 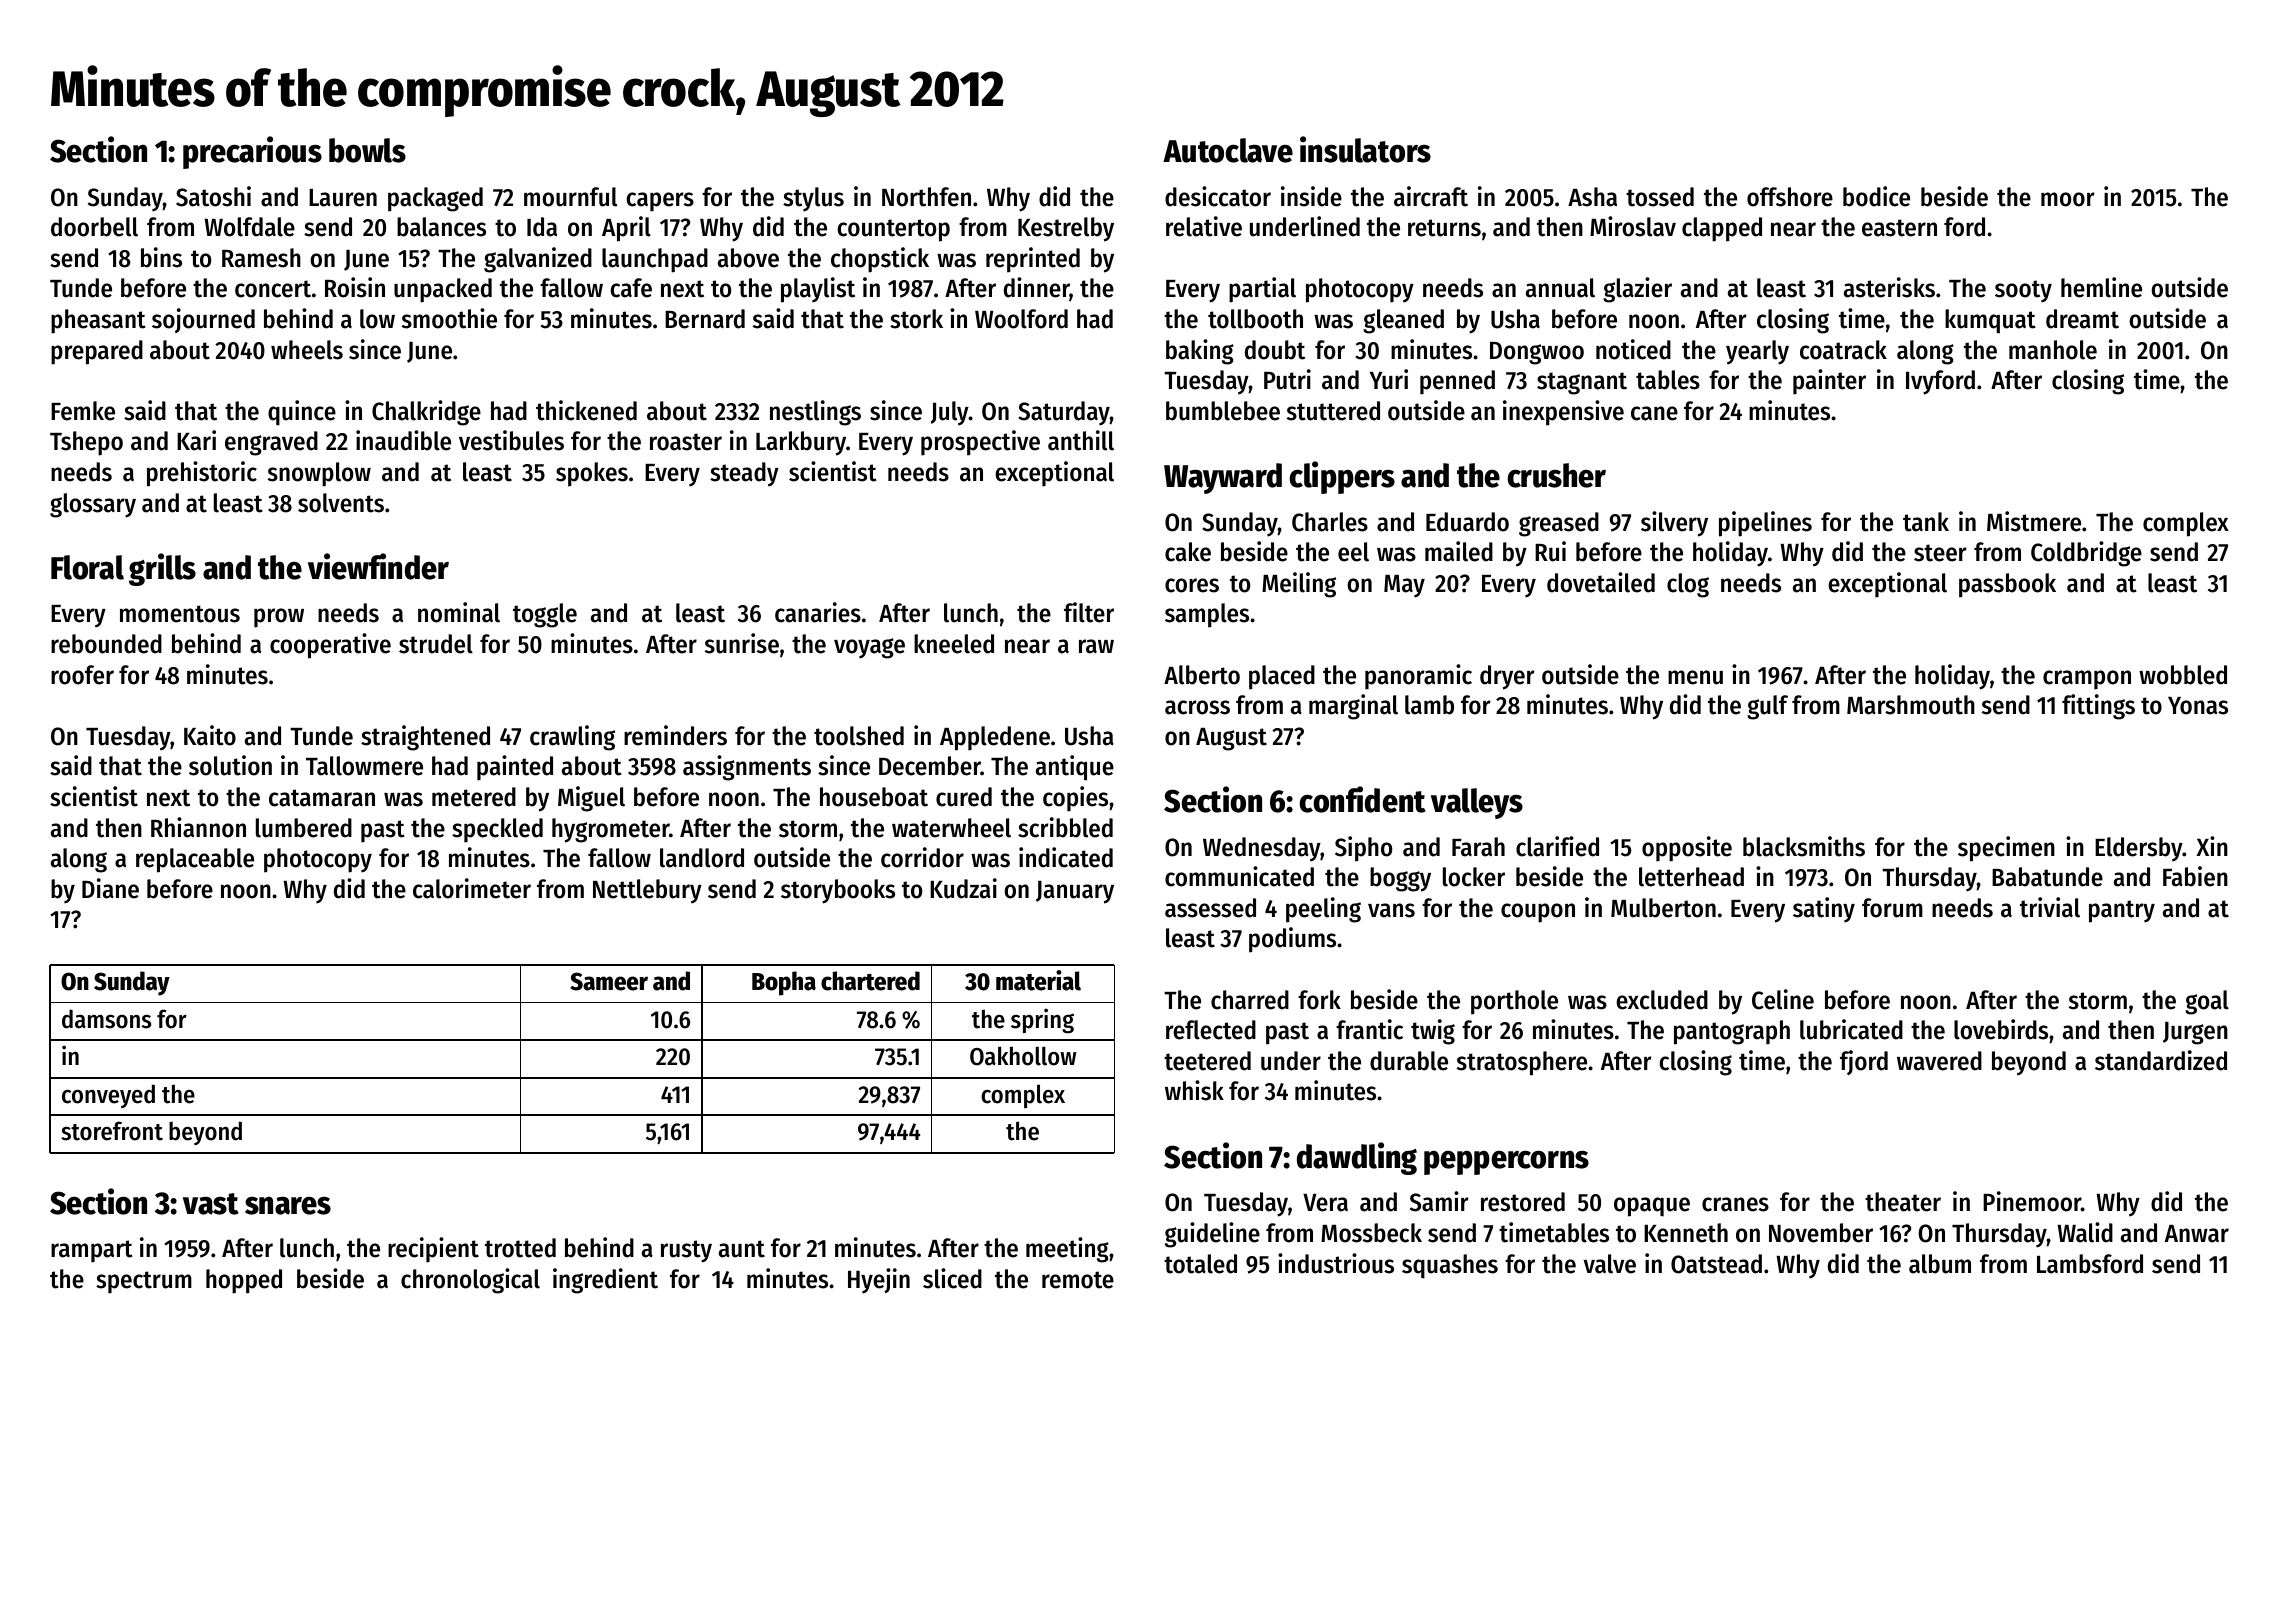 What do you see at coordinates (570, 197) in the image?
I see `mournful` at bounding box center [570, 197].
